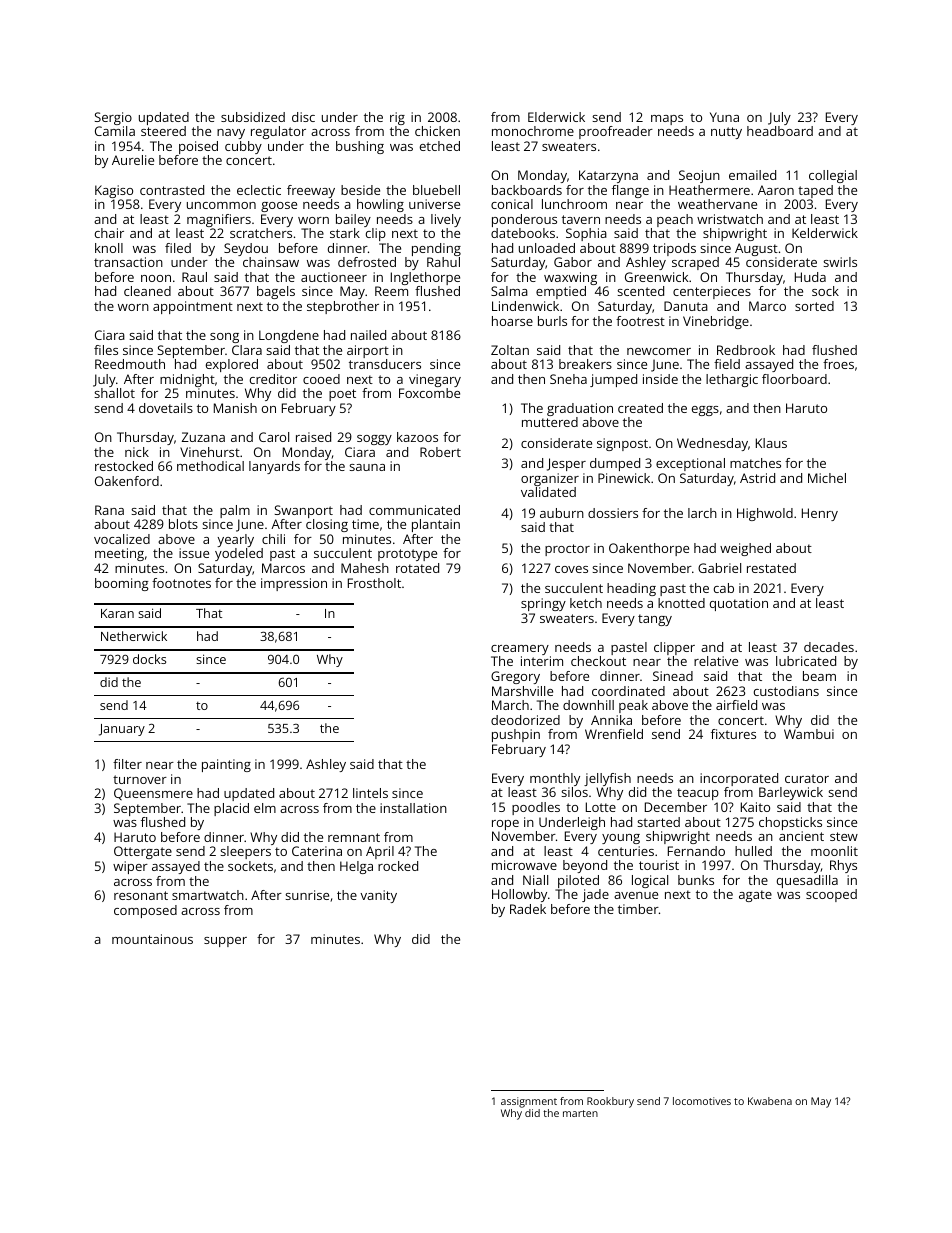 This document has width=952, height=1233. I want to click on Lotte, so click(601, 807).
